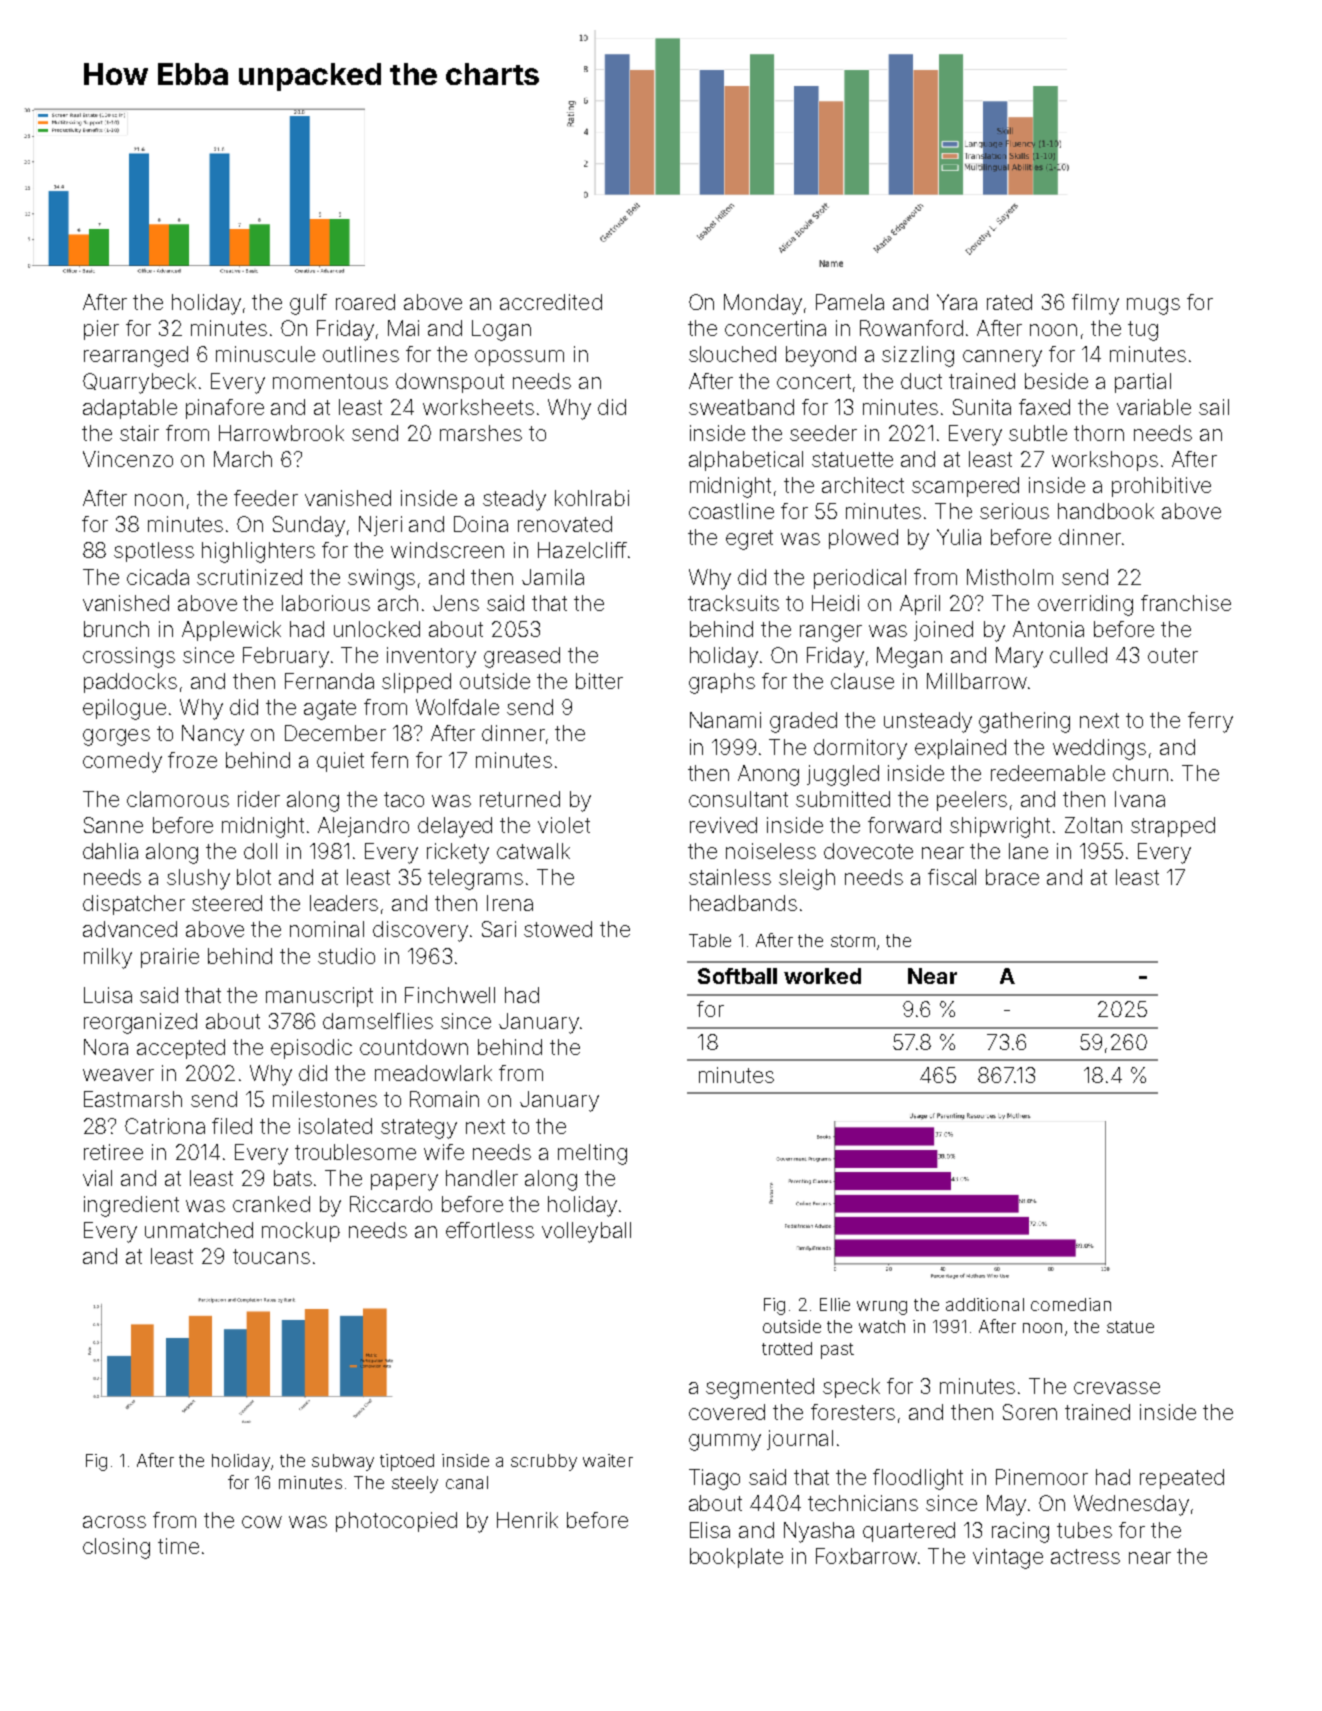 This screenshot has width=1322, height=1711. Describe the element at coordinates (982, 407) in the screenshot. I see `Sunita` at that location.
